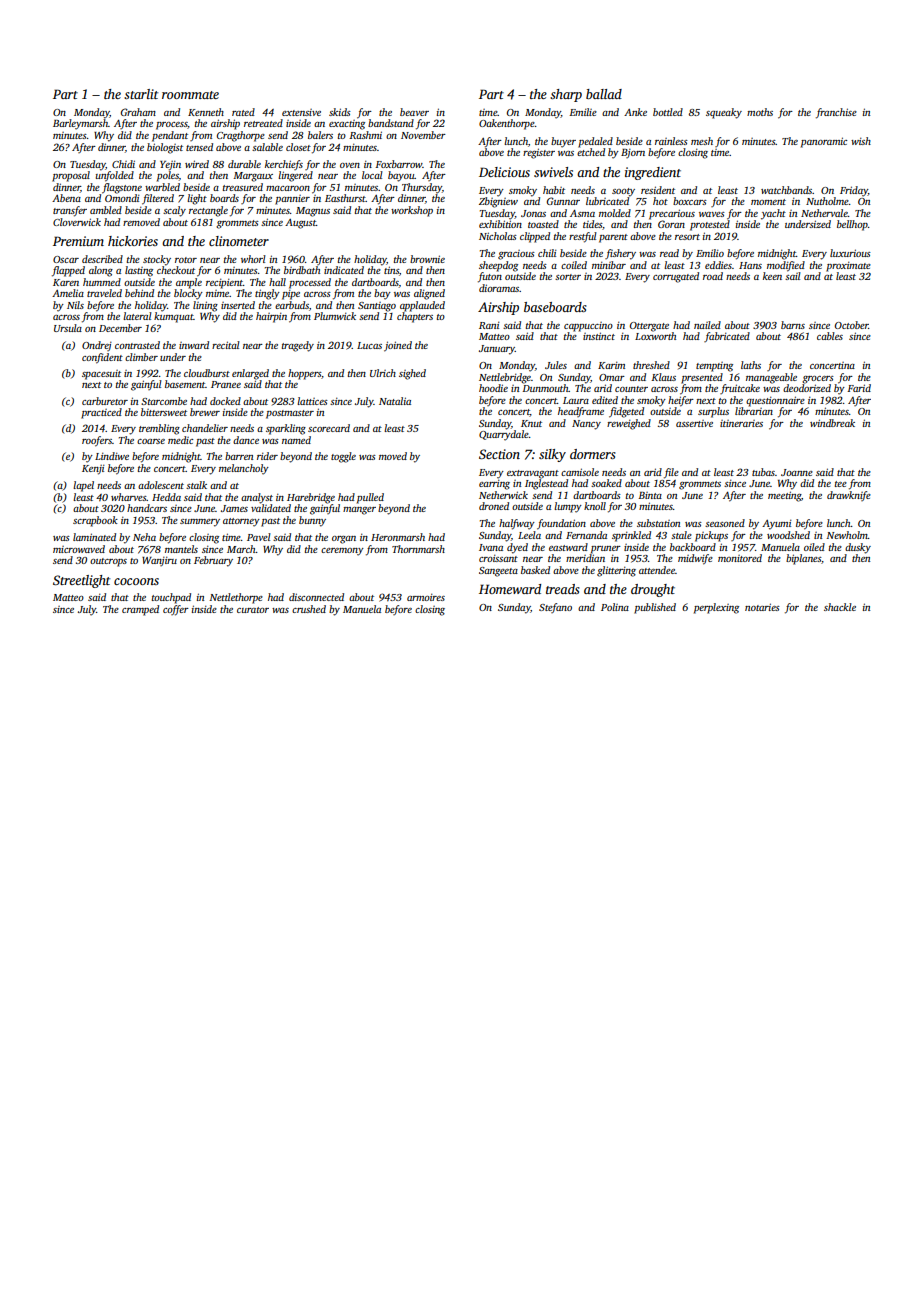 This image has width=924, height=1308. What do you see at coordinates (365, 135) in the image?
I see `Rashmi` at bounding box center [365, 135].
